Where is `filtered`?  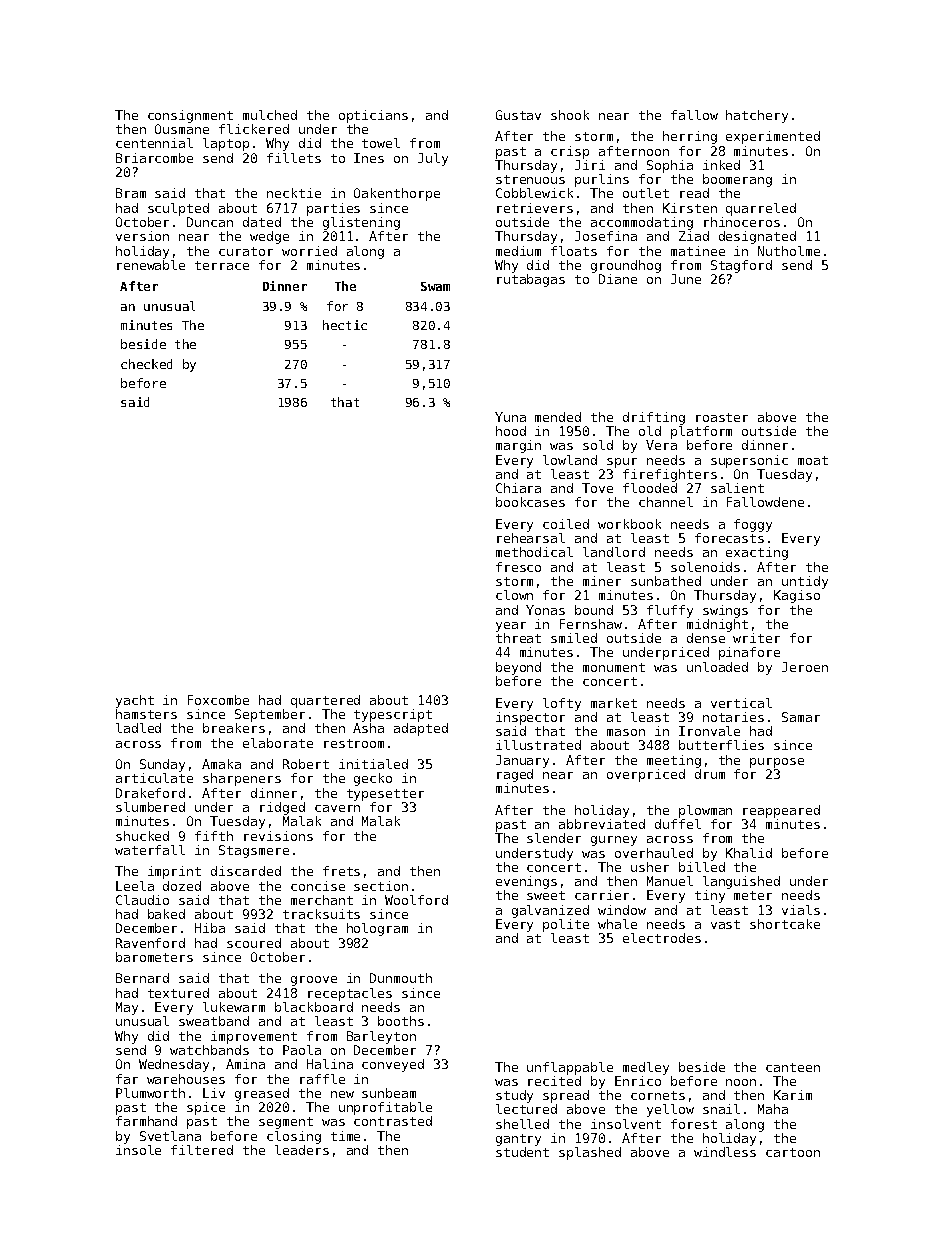 filtered is located at coordinates (202, 1150).
